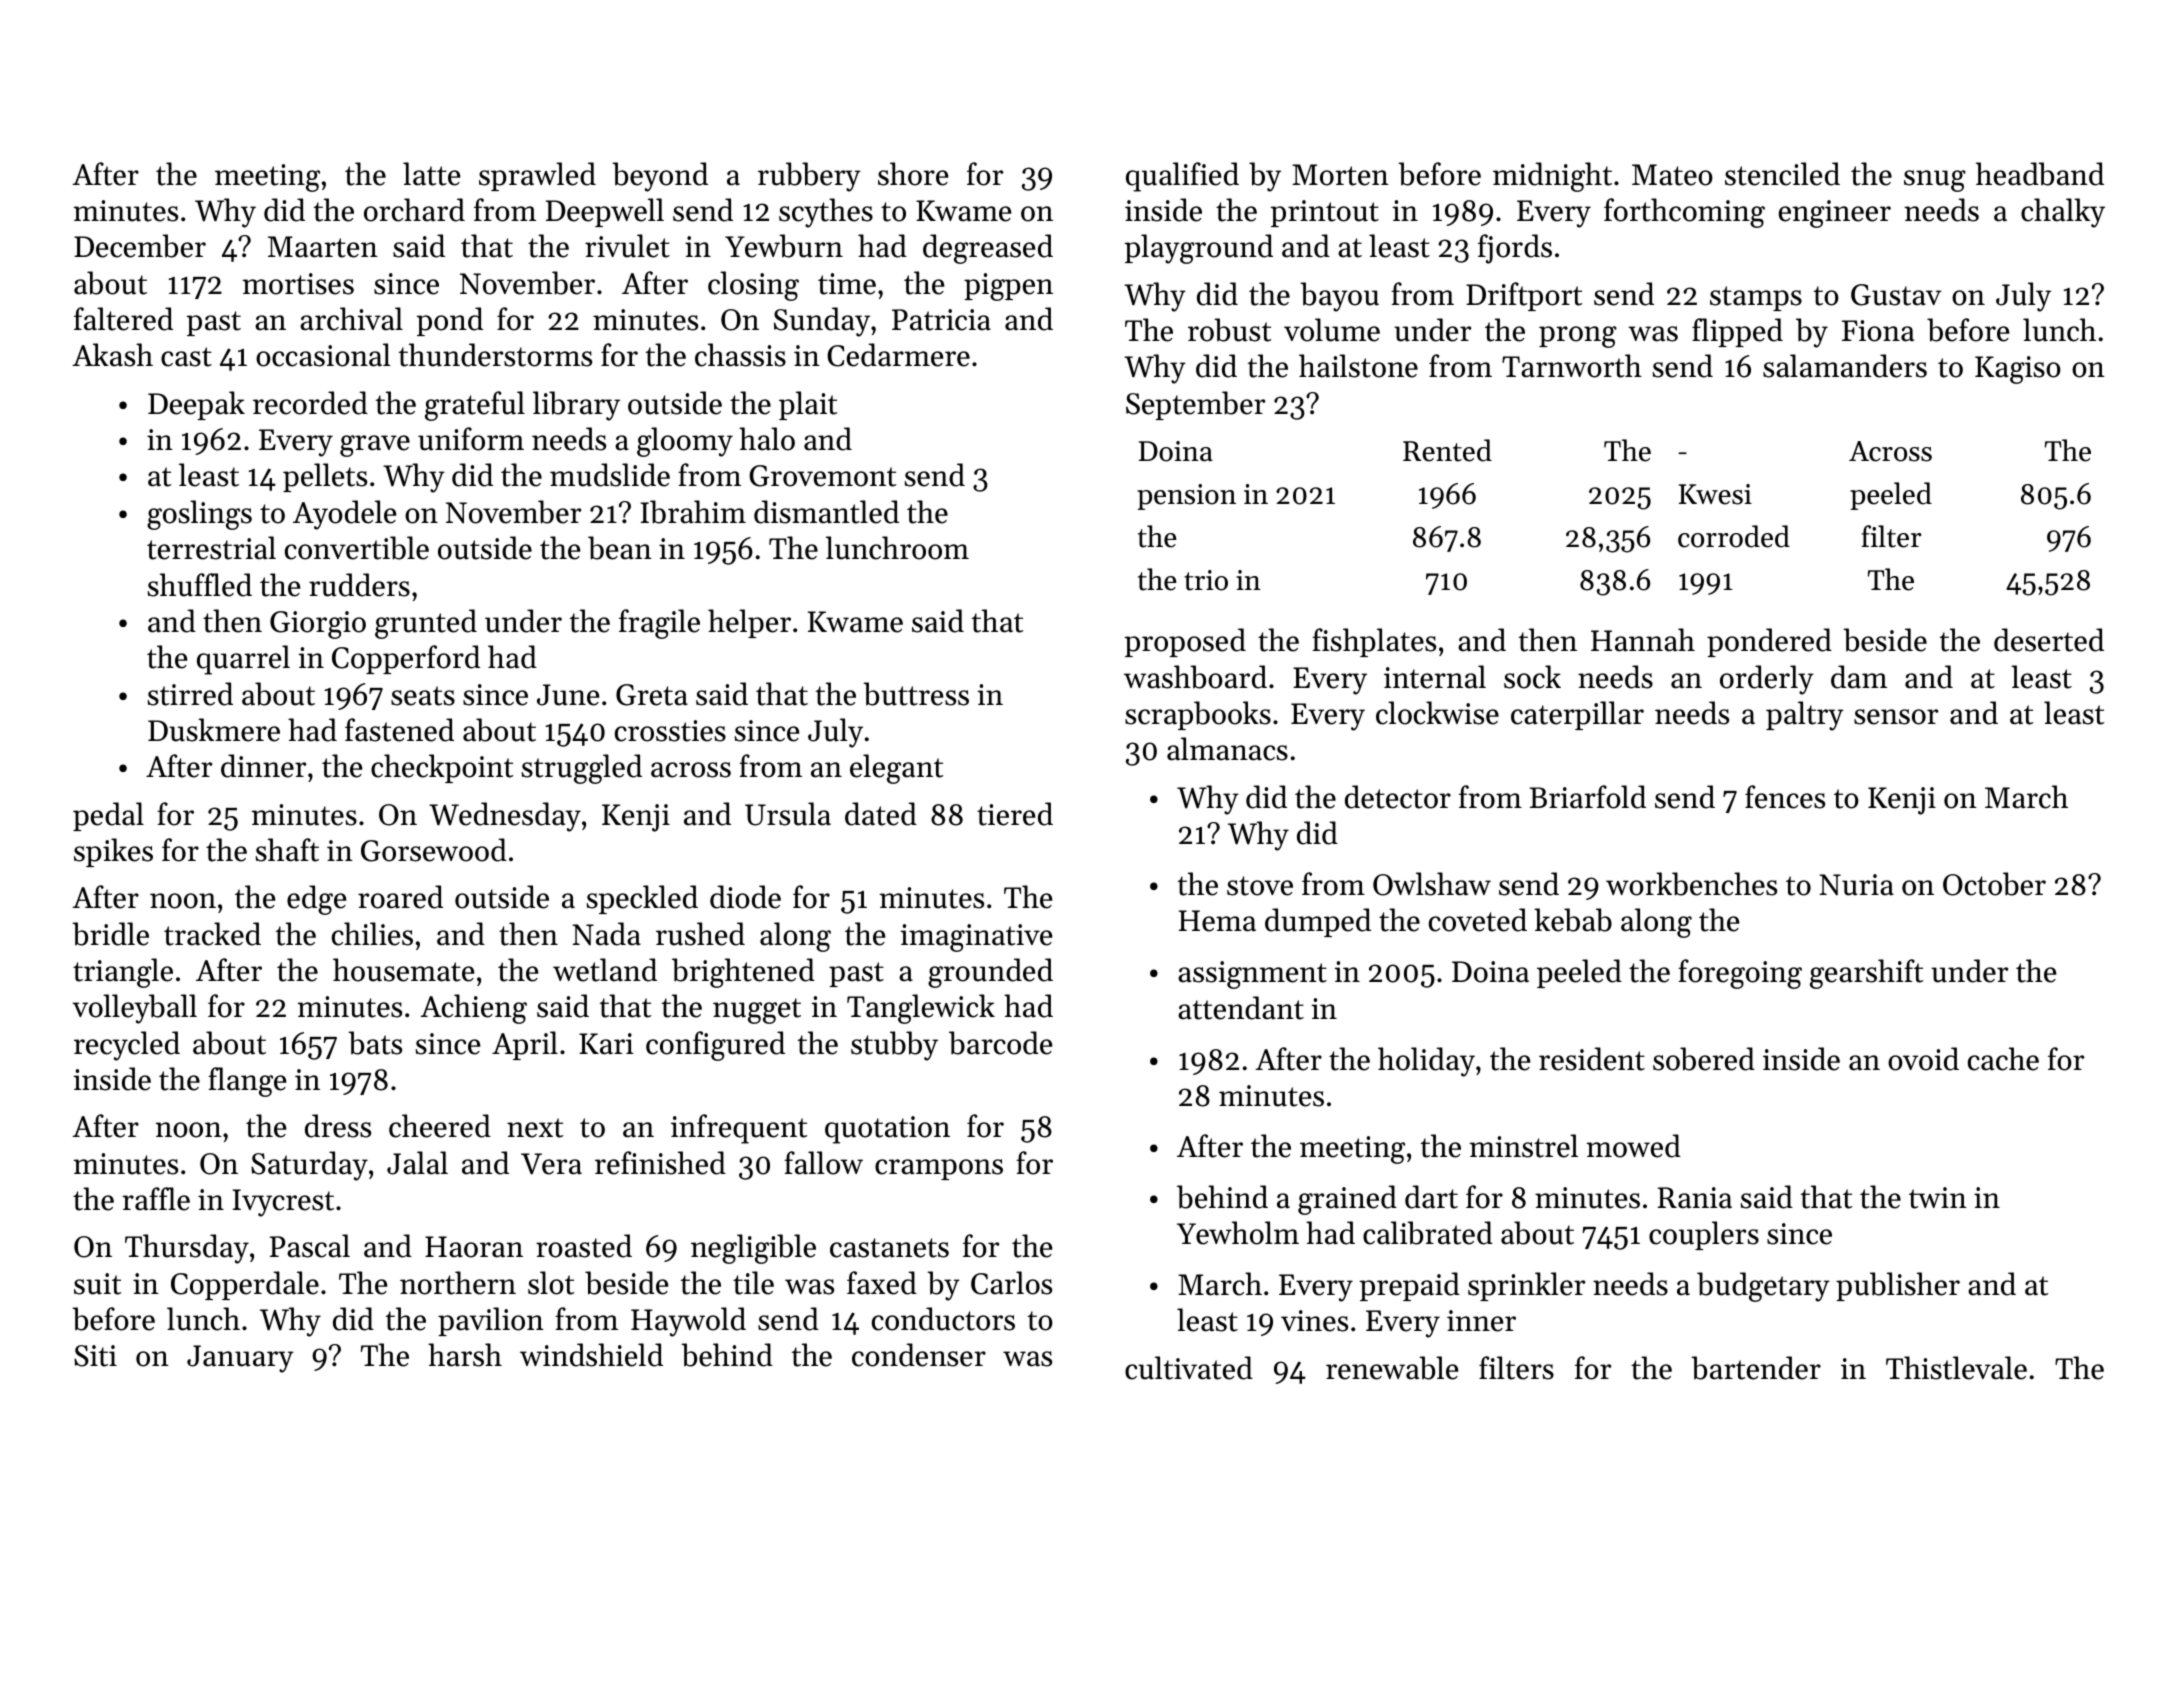 This screenshot has width=2178, height=1683. What do you see at coordinates (913, 174) in the screenshot?
I see `shore` at bounding box center [913, 174].
